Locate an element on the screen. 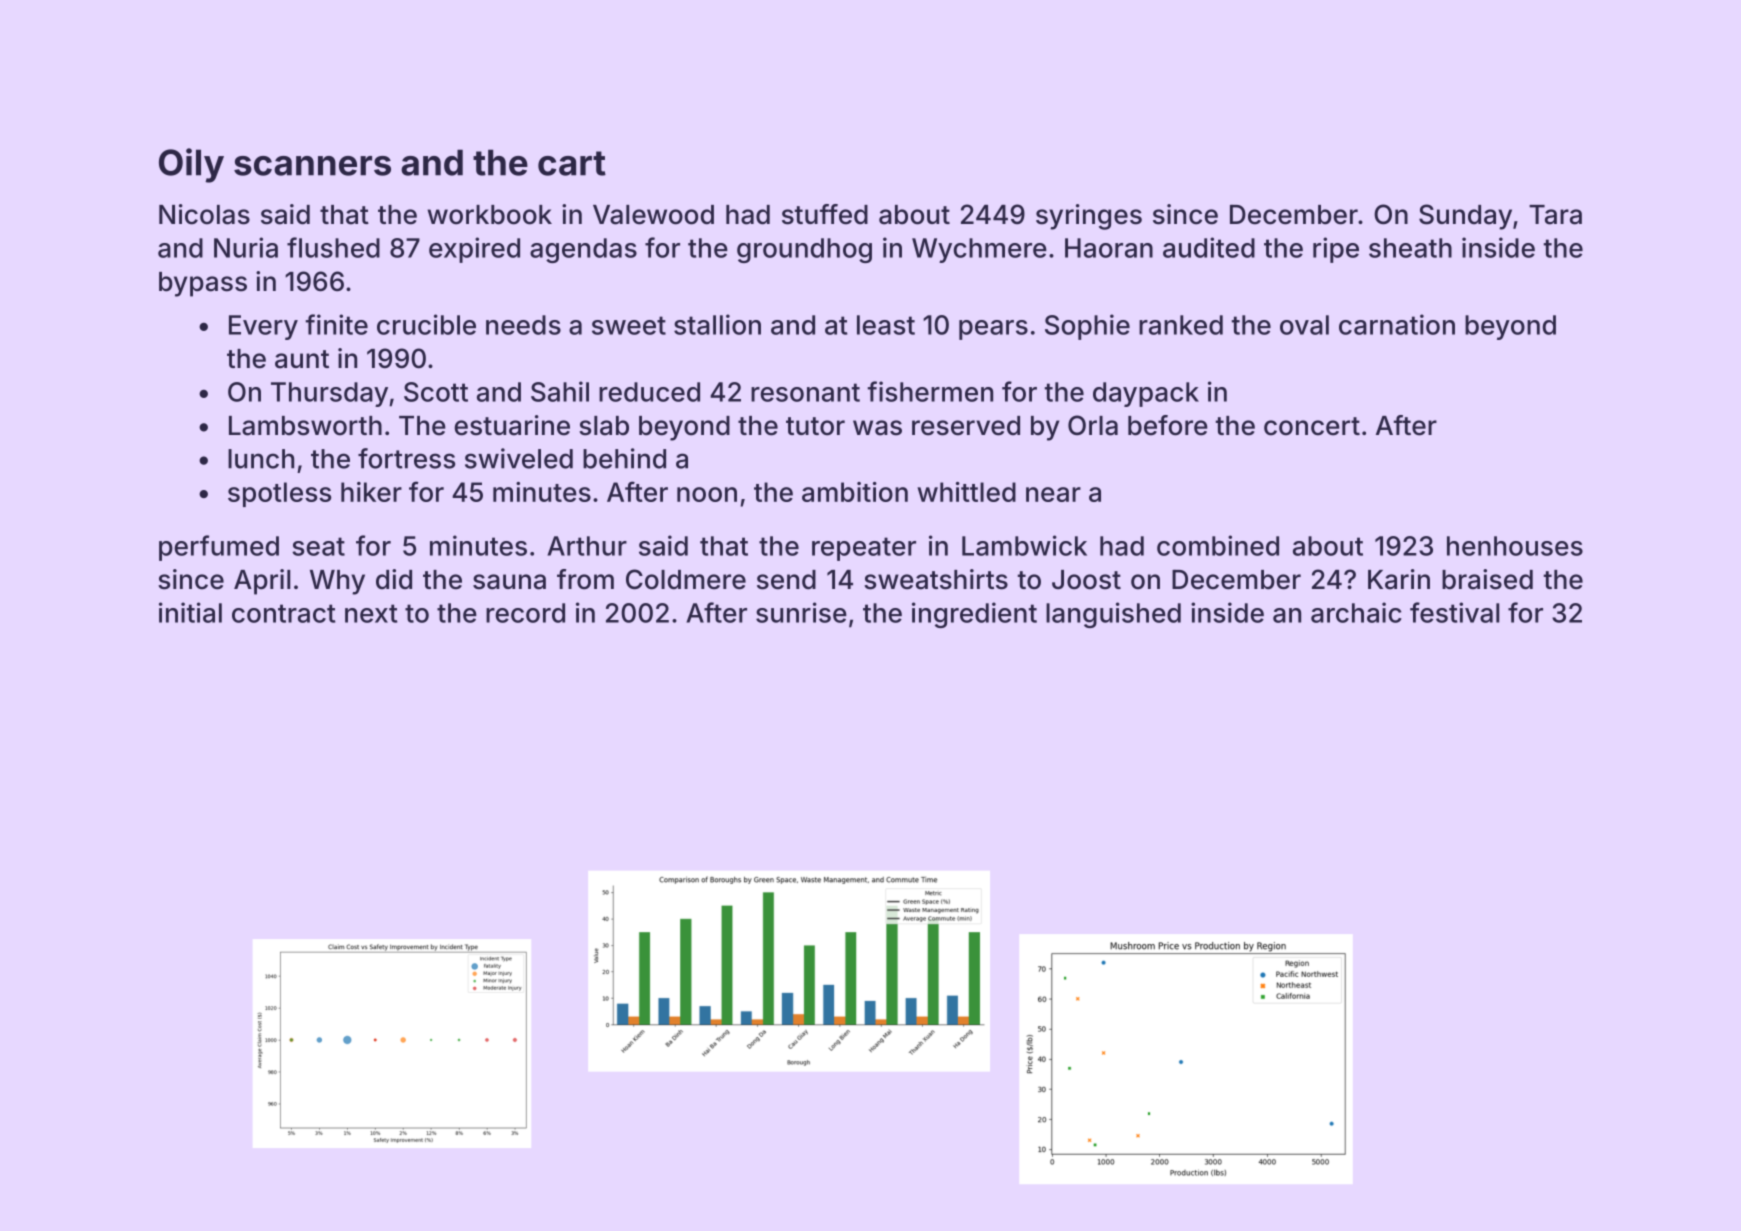 Image resolution: width=1741 pixels, height=1231 pixels. needs is located at coordinates (523, 325).
